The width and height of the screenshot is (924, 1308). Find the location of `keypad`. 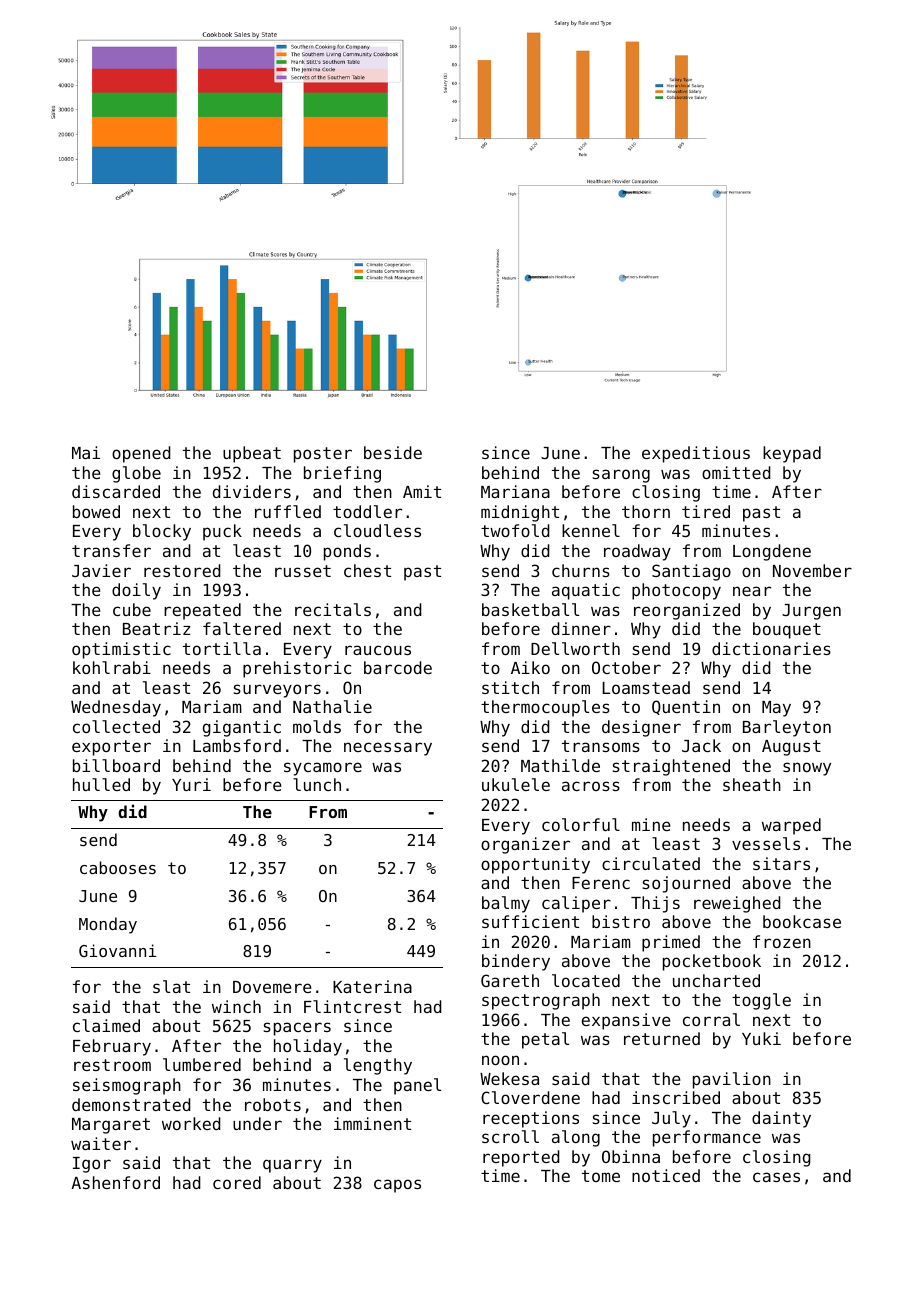

keypad is located at coordinates (792, 454).
